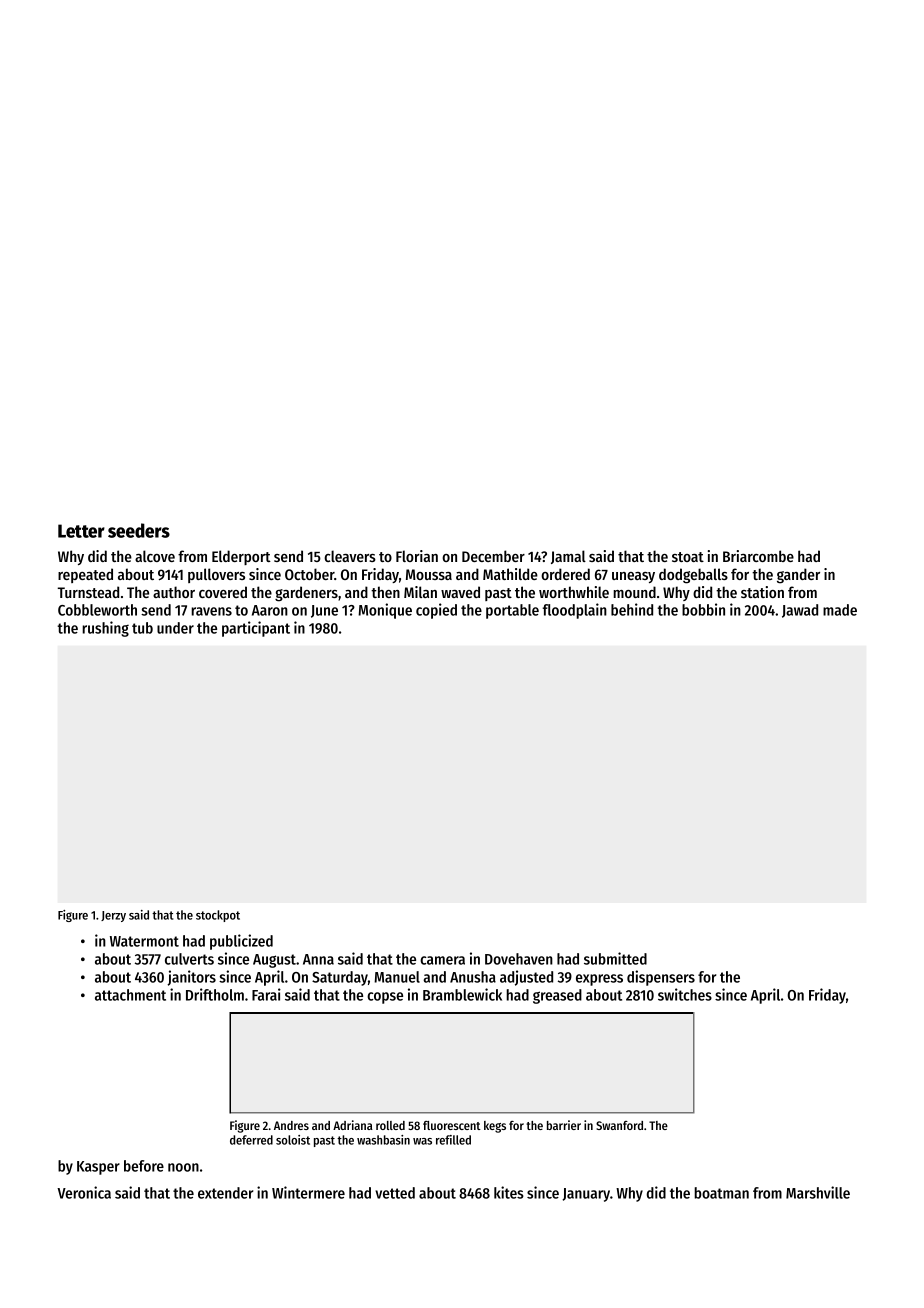 The image size is (924, 1308). Describe the element at coordinates (350, 556) in the image. I see `cleavers` at that location.
